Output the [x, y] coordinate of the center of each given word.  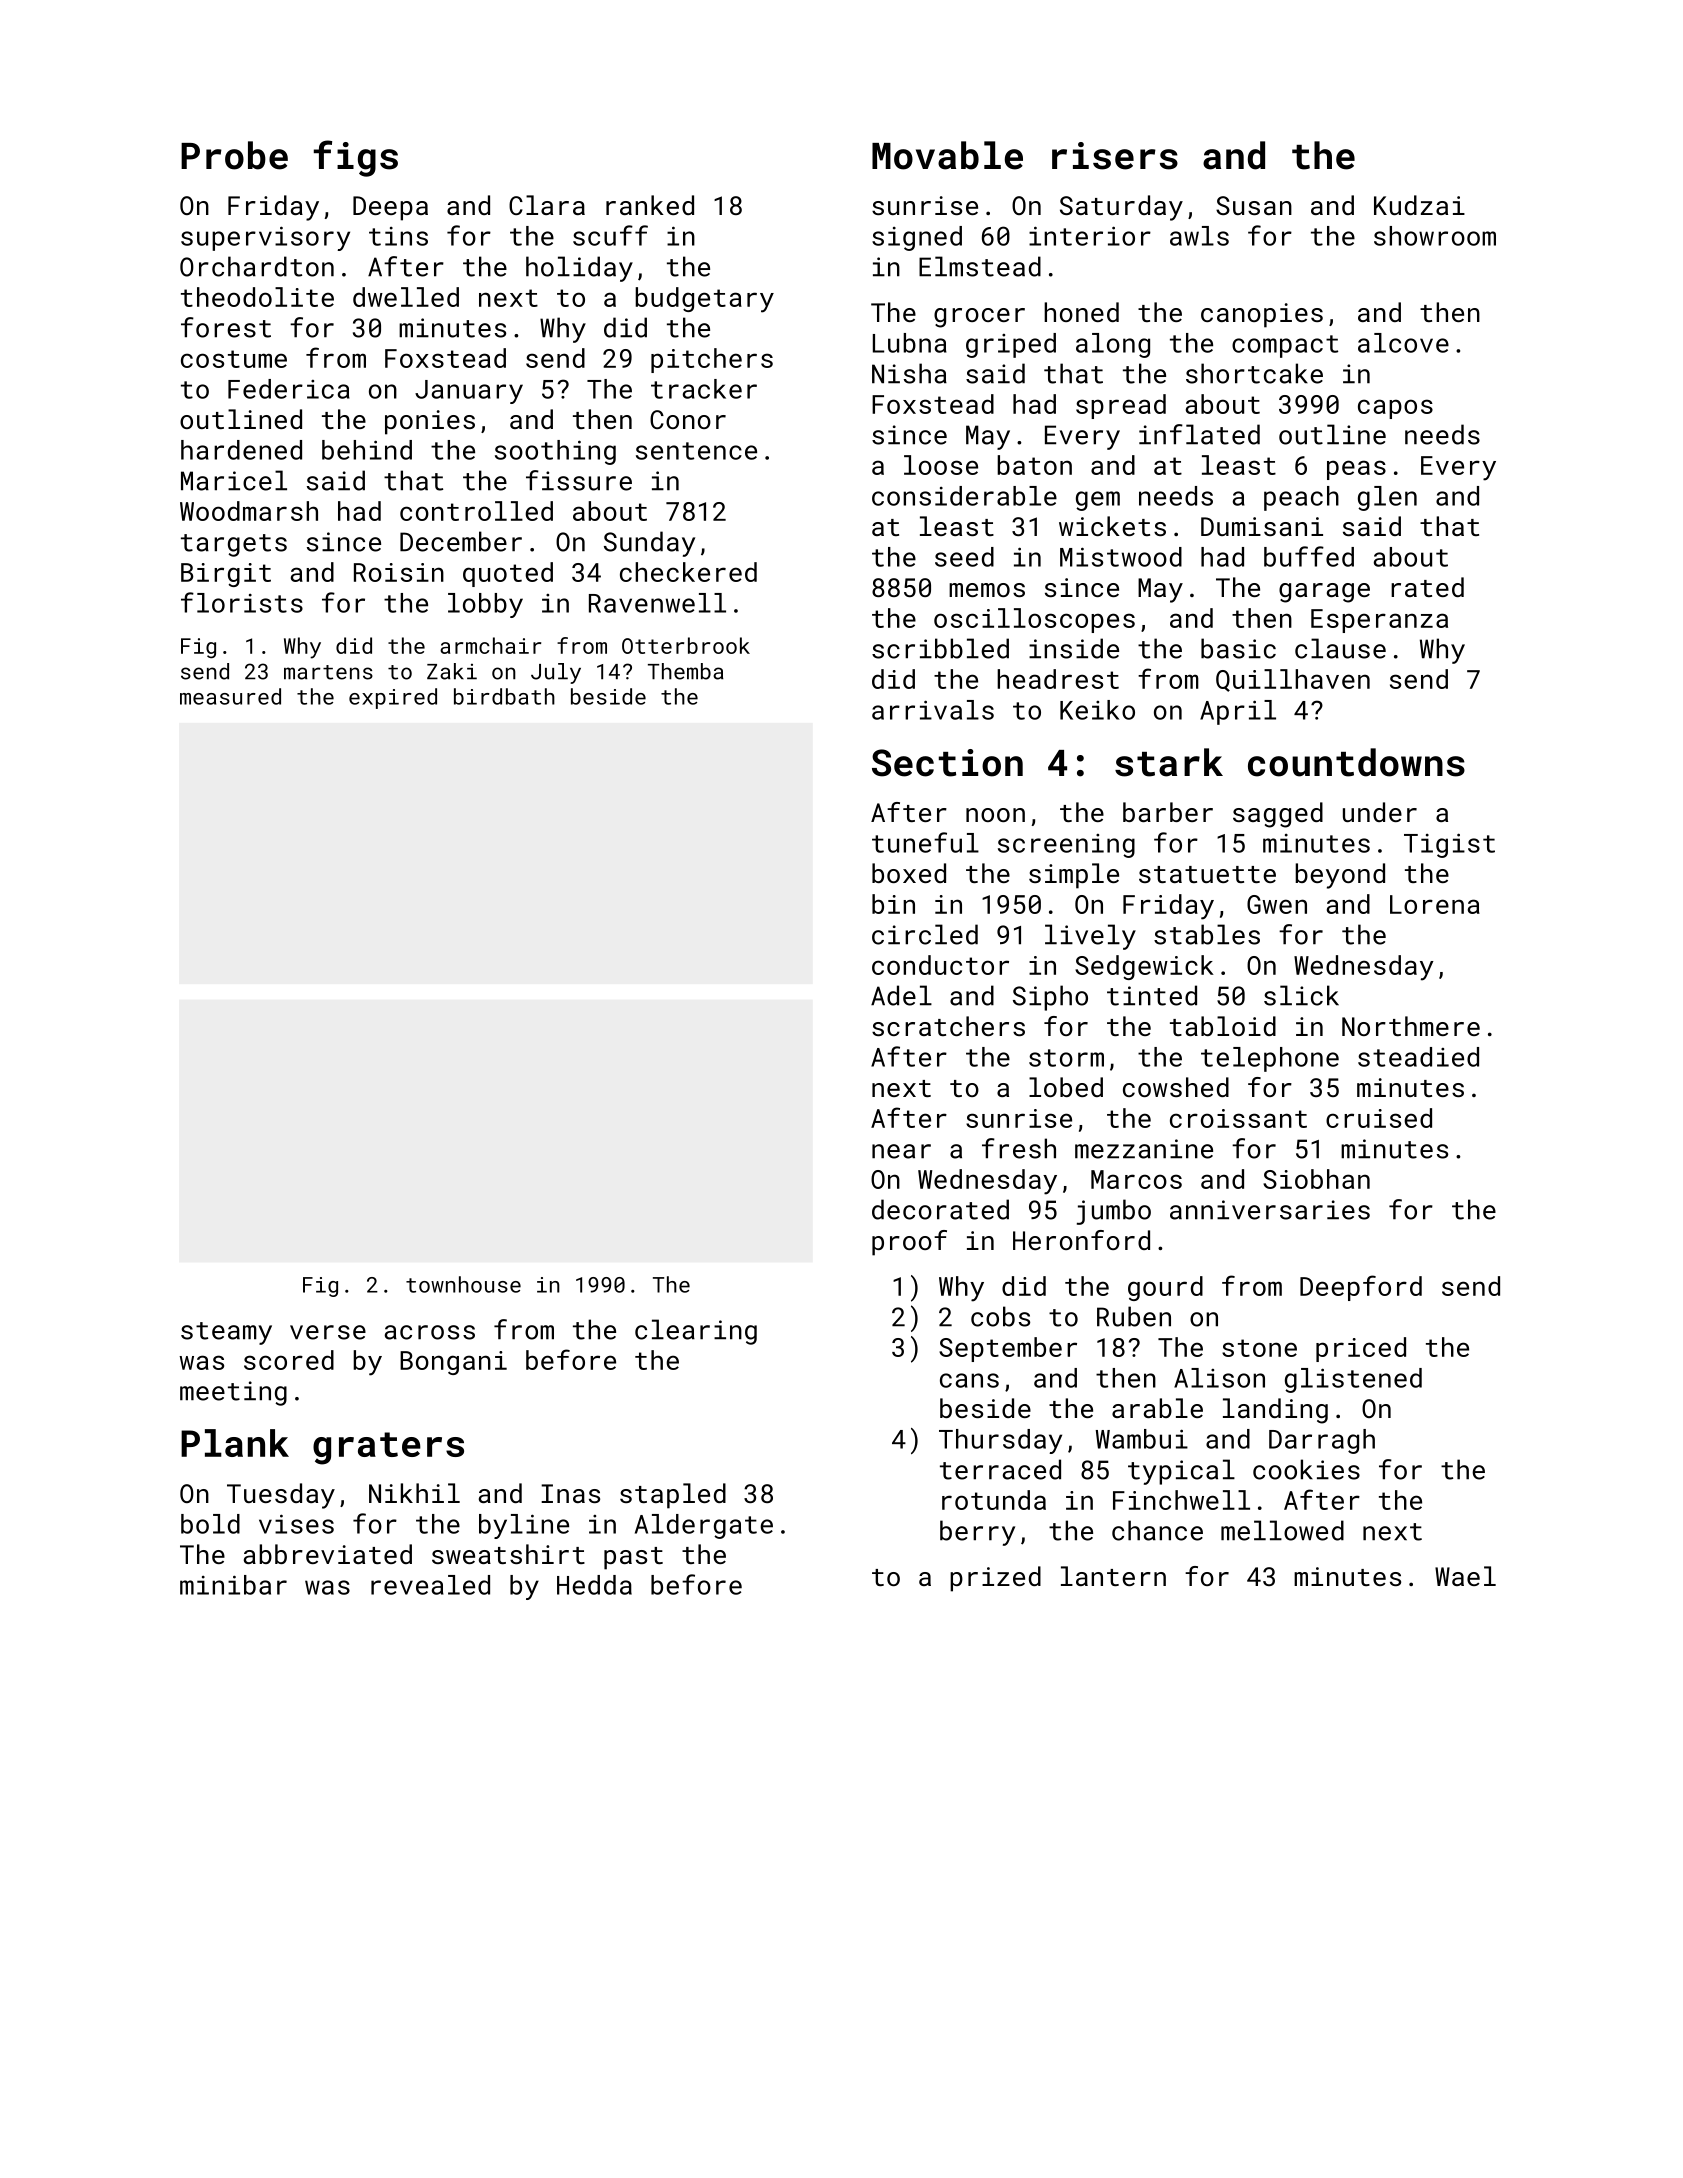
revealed [430, 1585]
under [1380, 812]
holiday [579, 269]
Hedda [594, 1585]
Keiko [1097, 710]
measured [230, 696]
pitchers [712, 360]
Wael [1465, 1576]
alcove [1403, 343]
